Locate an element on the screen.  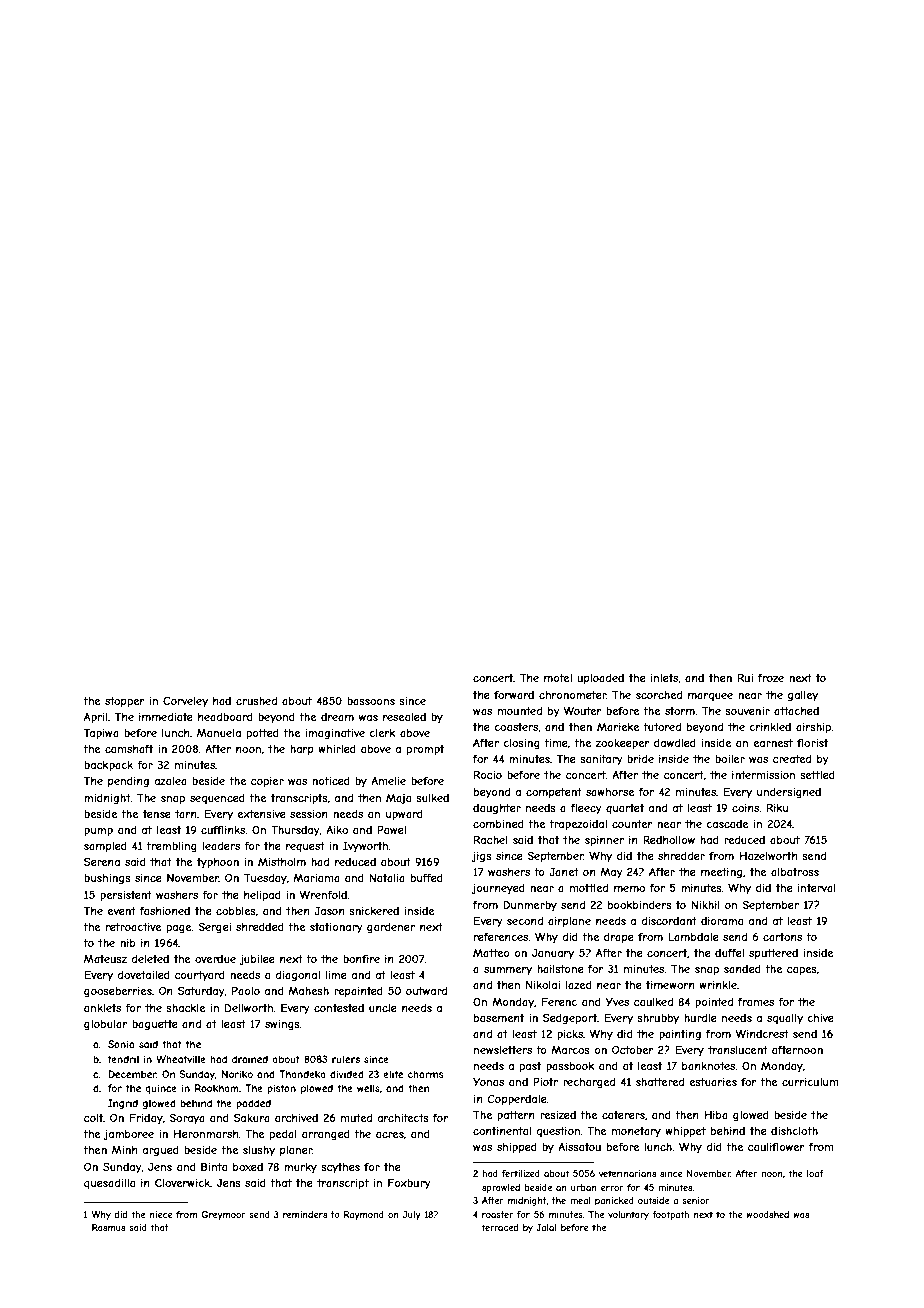
Hiba is located at coordinates (716, 1115).
